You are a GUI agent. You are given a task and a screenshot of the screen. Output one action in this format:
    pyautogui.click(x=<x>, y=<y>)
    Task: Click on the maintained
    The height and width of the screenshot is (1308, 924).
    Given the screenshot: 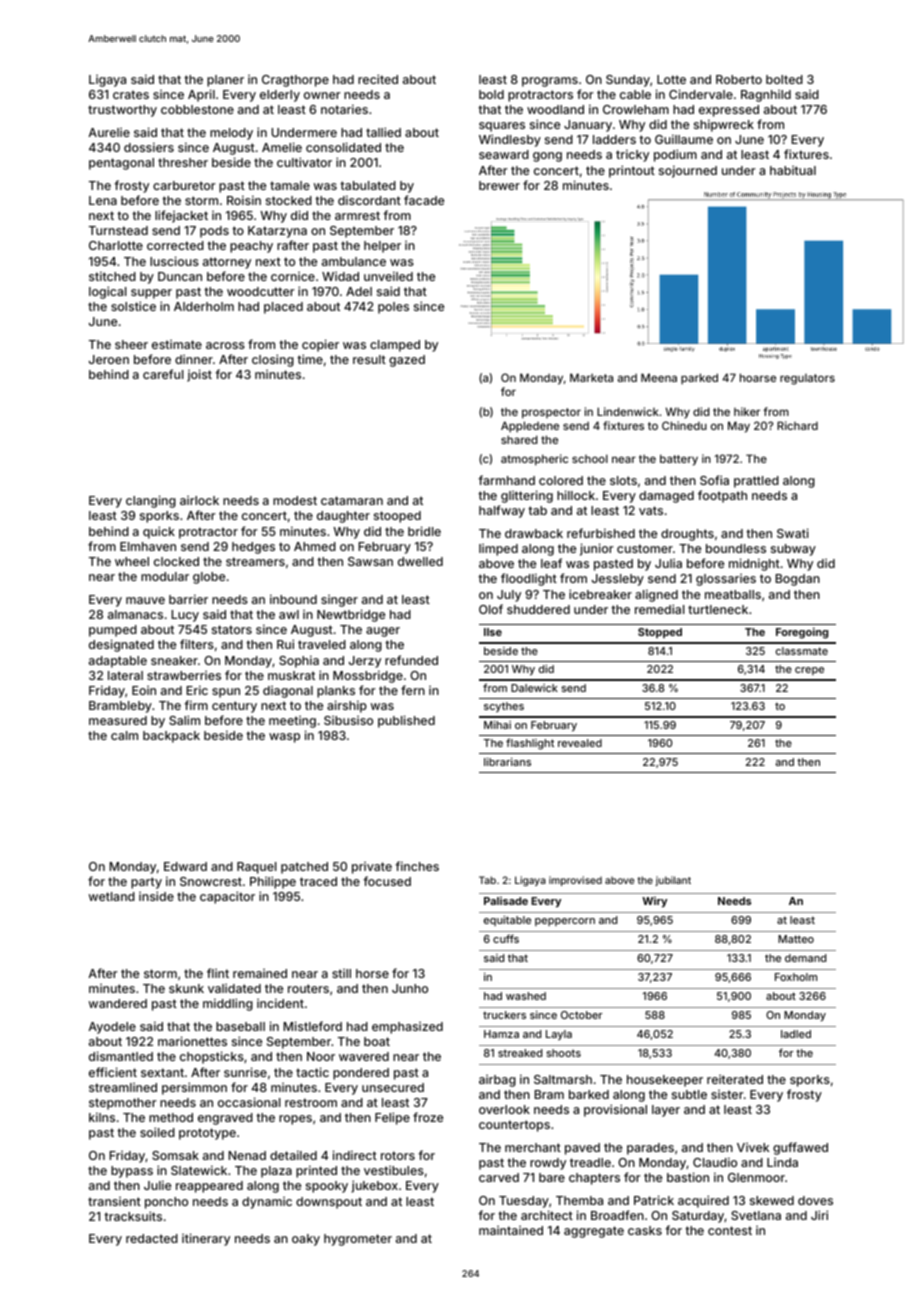 What is the action you would take?
    pyautogui.click(x=511, y=1230)
